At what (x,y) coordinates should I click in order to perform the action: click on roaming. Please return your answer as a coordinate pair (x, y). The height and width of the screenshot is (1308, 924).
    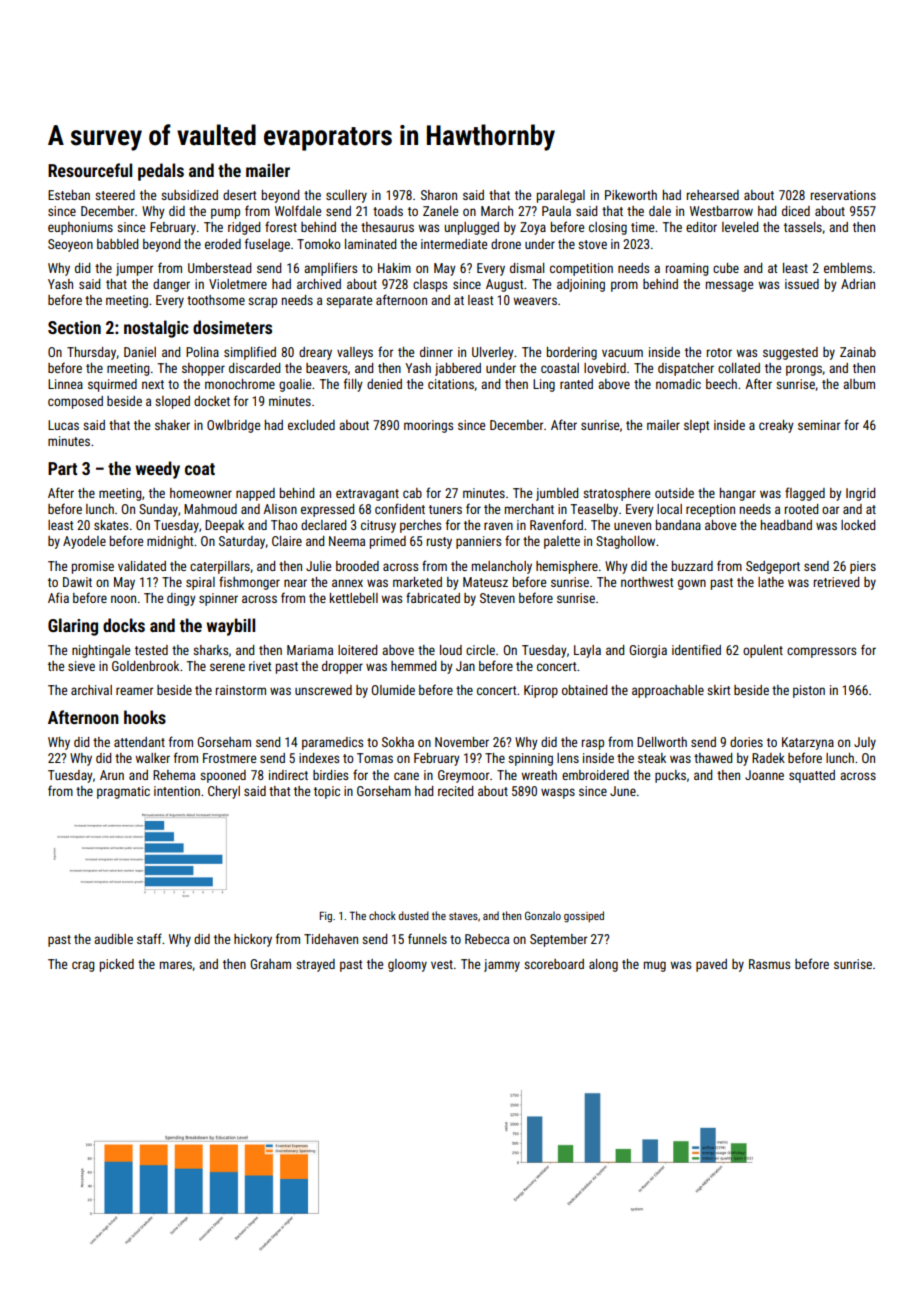
    Looking at the image, I should click on (687, 269).
